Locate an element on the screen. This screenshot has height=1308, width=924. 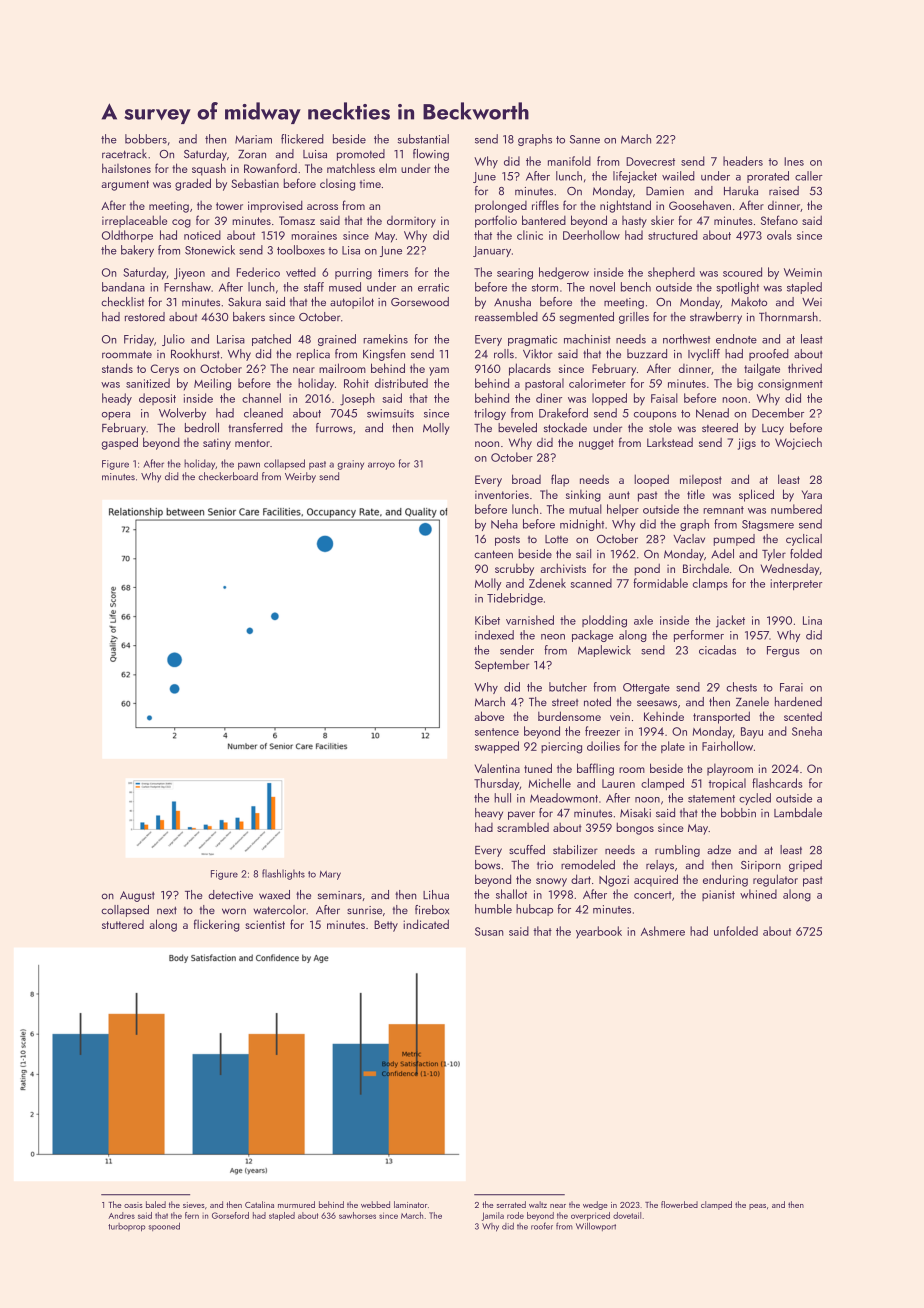
flashlights is located at coordinates (283, 874).
